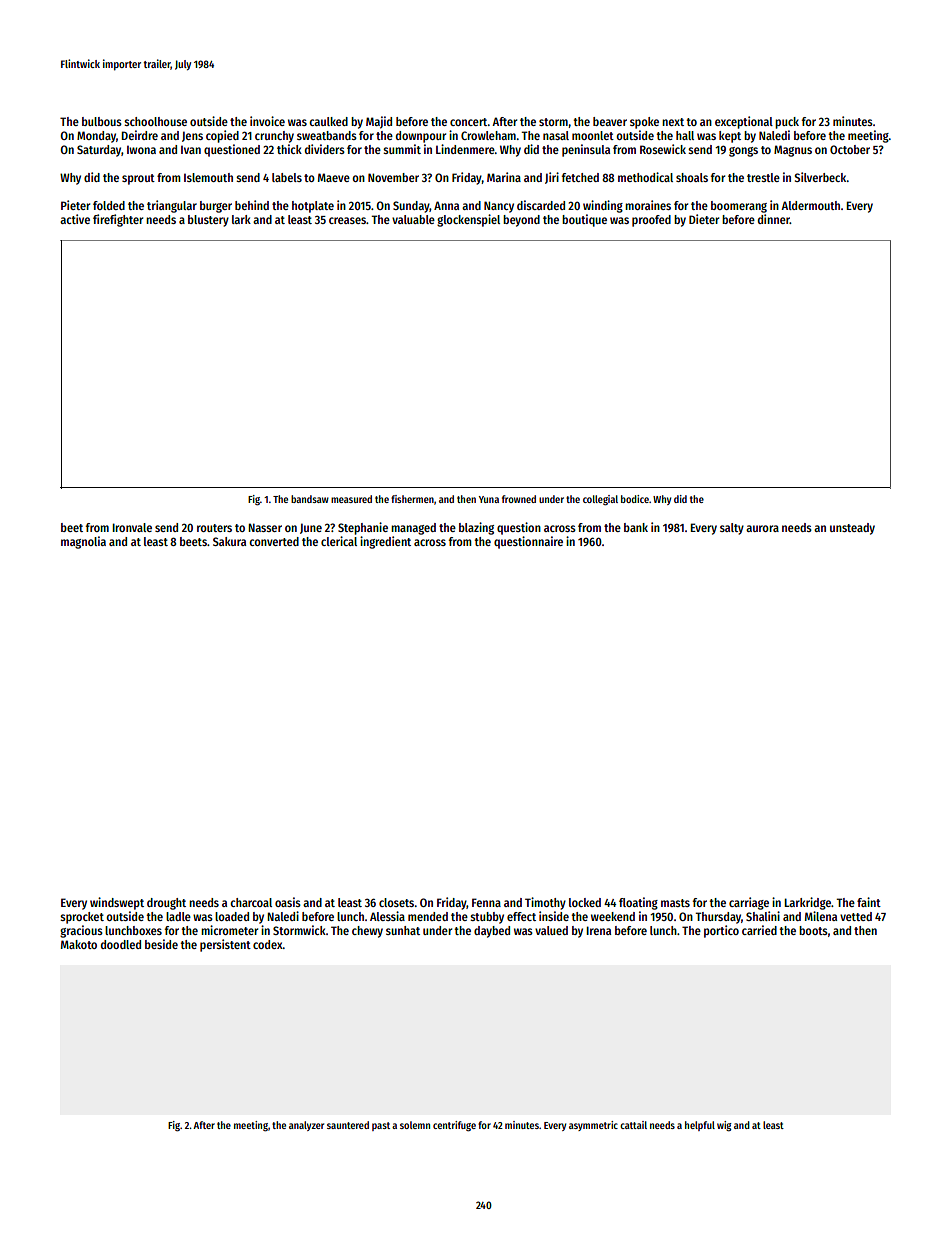 Image resolution: width=952 pixels, height=1233 pixels. I want to click on measured, so click(351, 499).
